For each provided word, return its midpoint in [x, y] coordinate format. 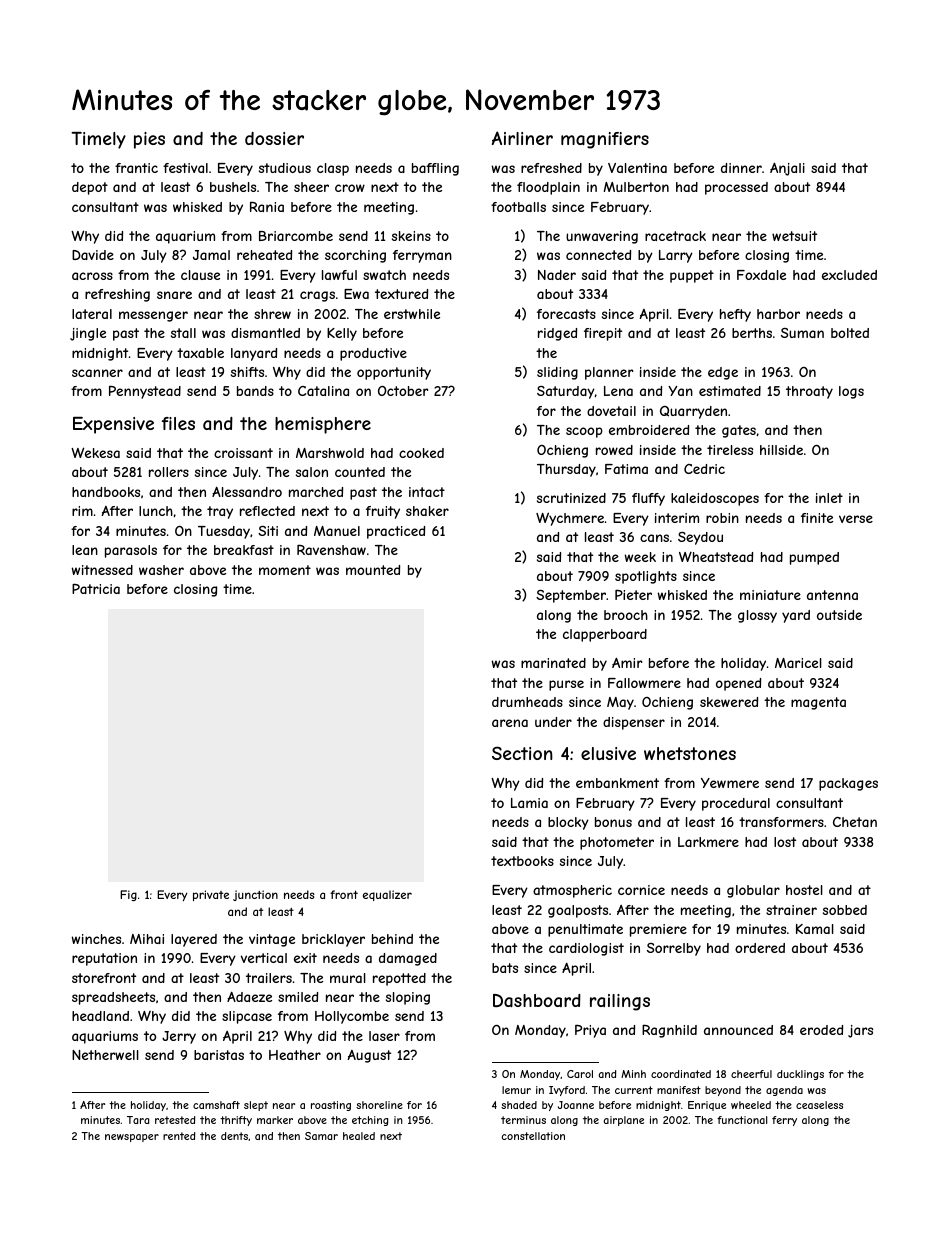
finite [817, 518]
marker [275, 1120]
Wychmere [570, 519]
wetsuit [794, 236]
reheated [264, 255]
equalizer [387, 895]
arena [510, 723]
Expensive [113, 425]
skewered [729, 702]
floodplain [548, 188]
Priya [590, 1031]
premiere [658, 930]
